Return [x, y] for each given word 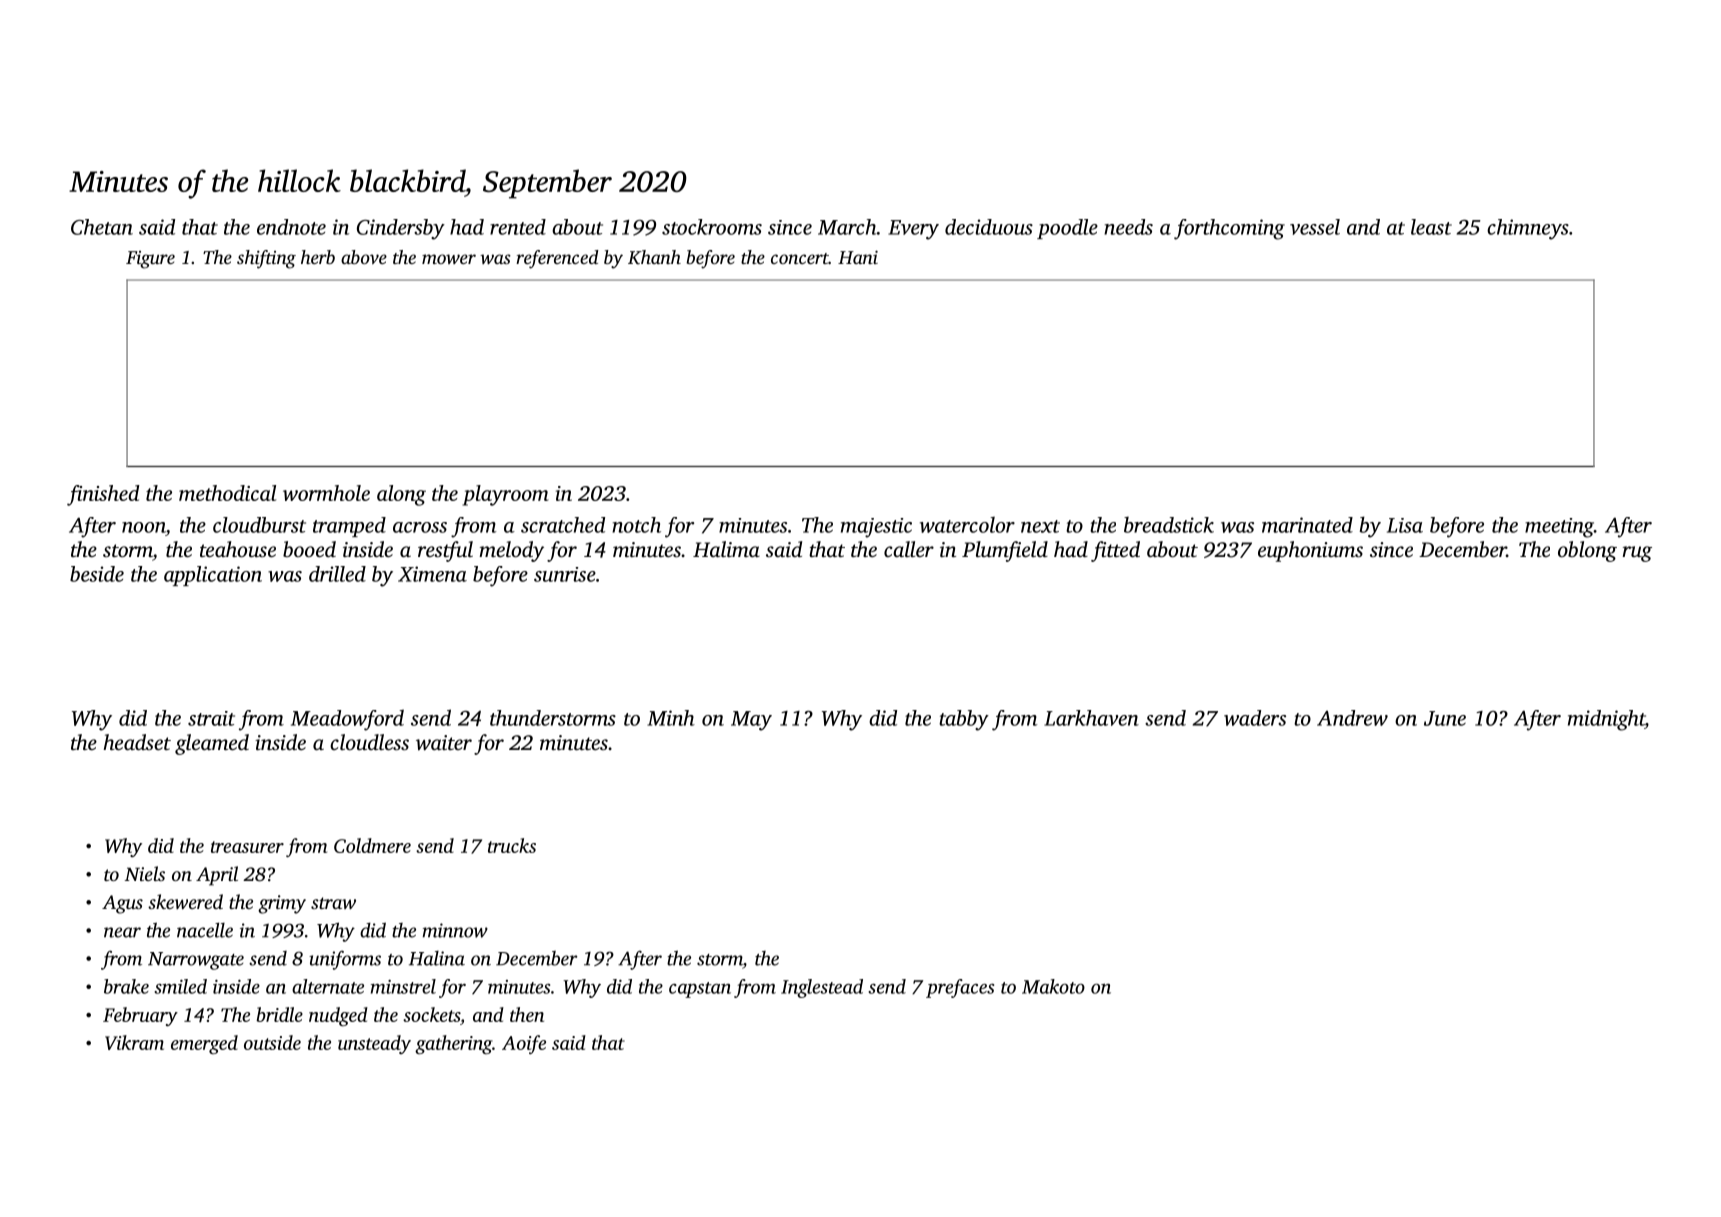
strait [211, 718]
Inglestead [822, 988]
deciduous [989, 227]
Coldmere [372, 845]
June [1445, 718]
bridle [279, 1014]
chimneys [1528, 229]
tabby [964, 720]
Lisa [1405, 525]
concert [800, 258]
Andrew [1352, 718]
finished [103, 495]
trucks [512, 845]
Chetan [102, 227]
